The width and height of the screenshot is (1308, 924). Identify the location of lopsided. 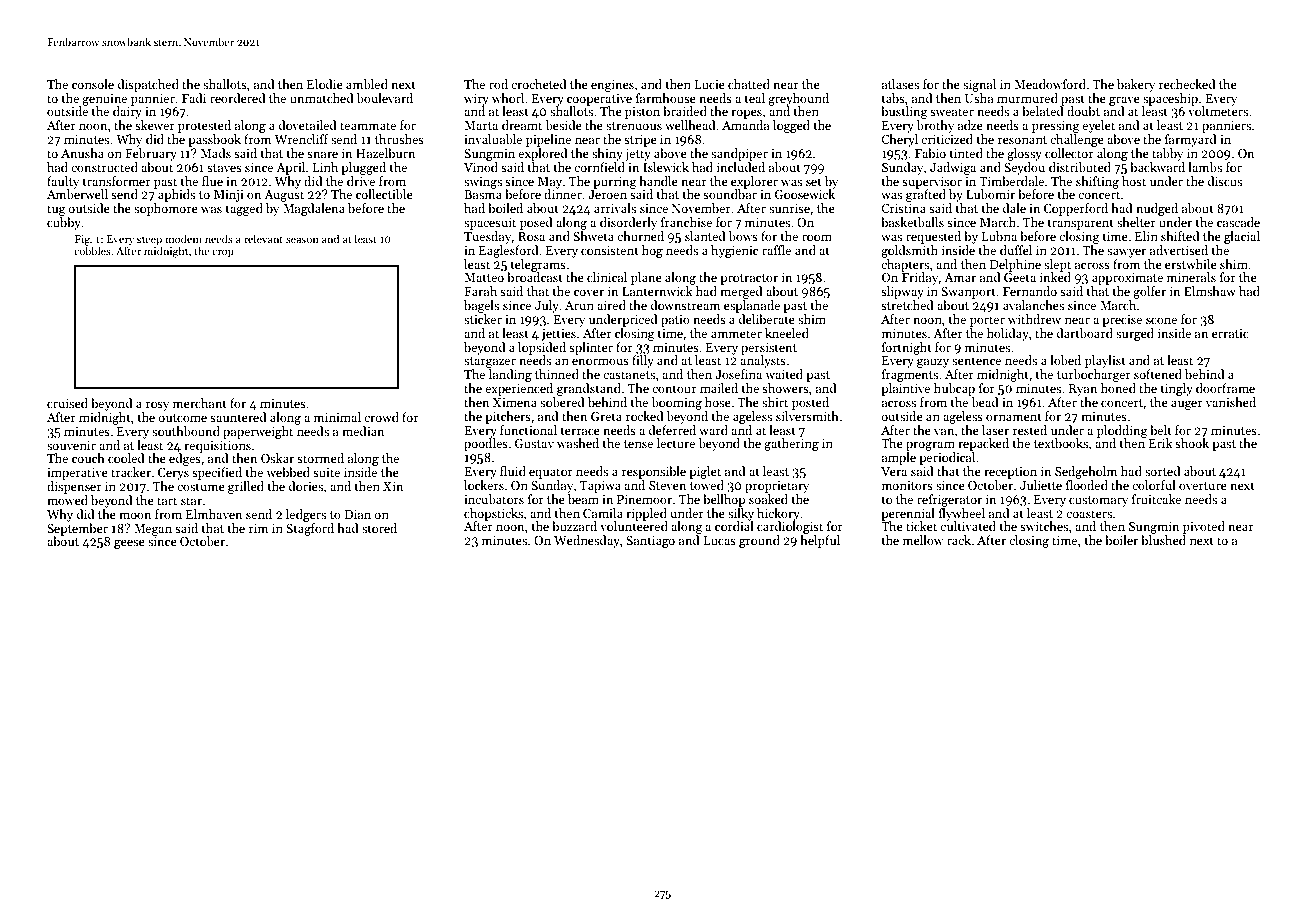
(542, 348).
